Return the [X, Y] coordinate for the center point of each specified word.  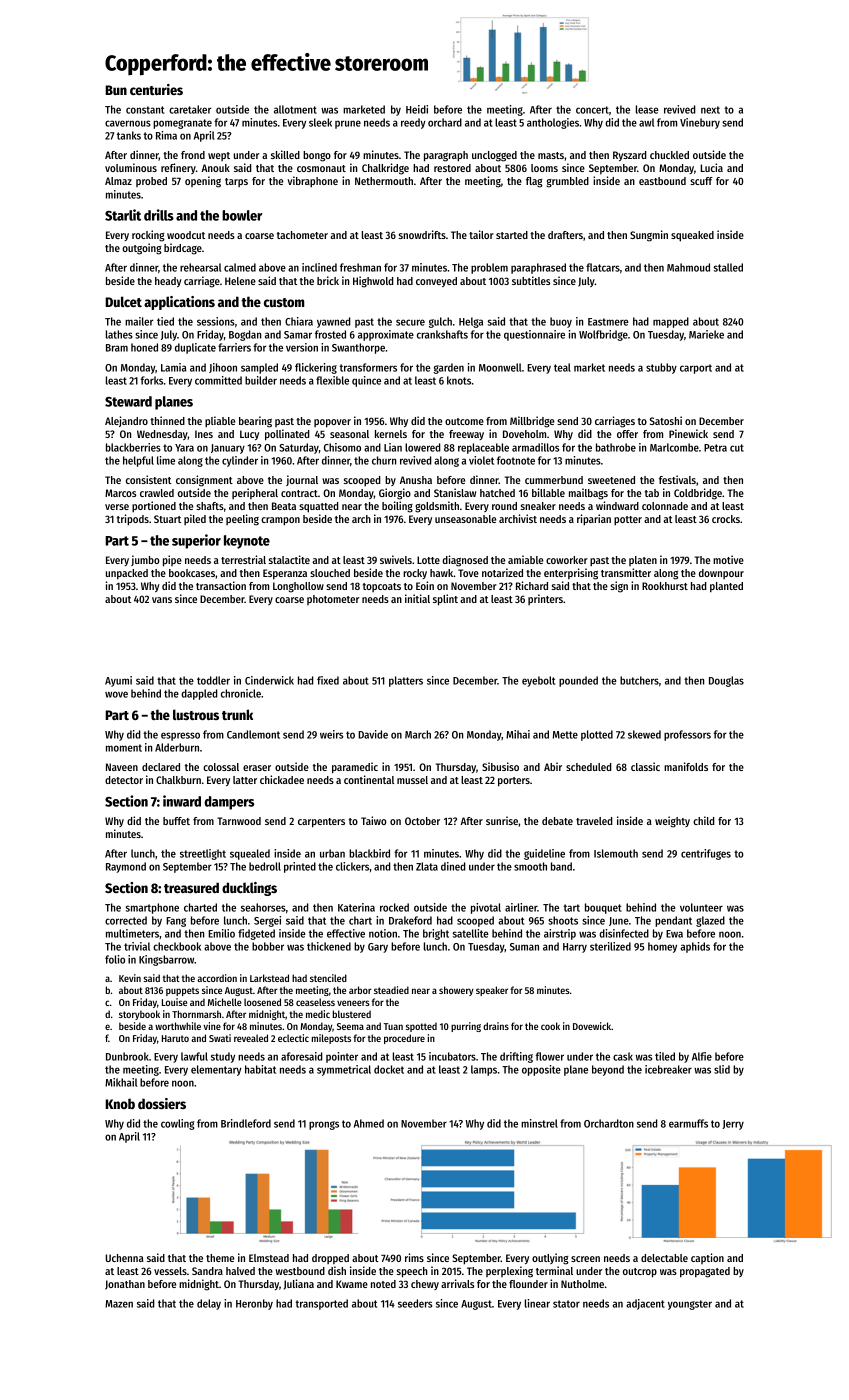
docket [389, 1069]
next [710, 110]
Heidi [417, 109]
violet [481, 460]
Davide [373, 734]
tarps [236, 182]
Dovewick [592, 1026]
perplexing [509, 1272]
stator [566, 1304]
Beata [284, 506]
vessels [170, 1271]
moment [124, 748]
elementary [216, 1070]
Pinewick [688, 433]
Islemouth [616, 853]
